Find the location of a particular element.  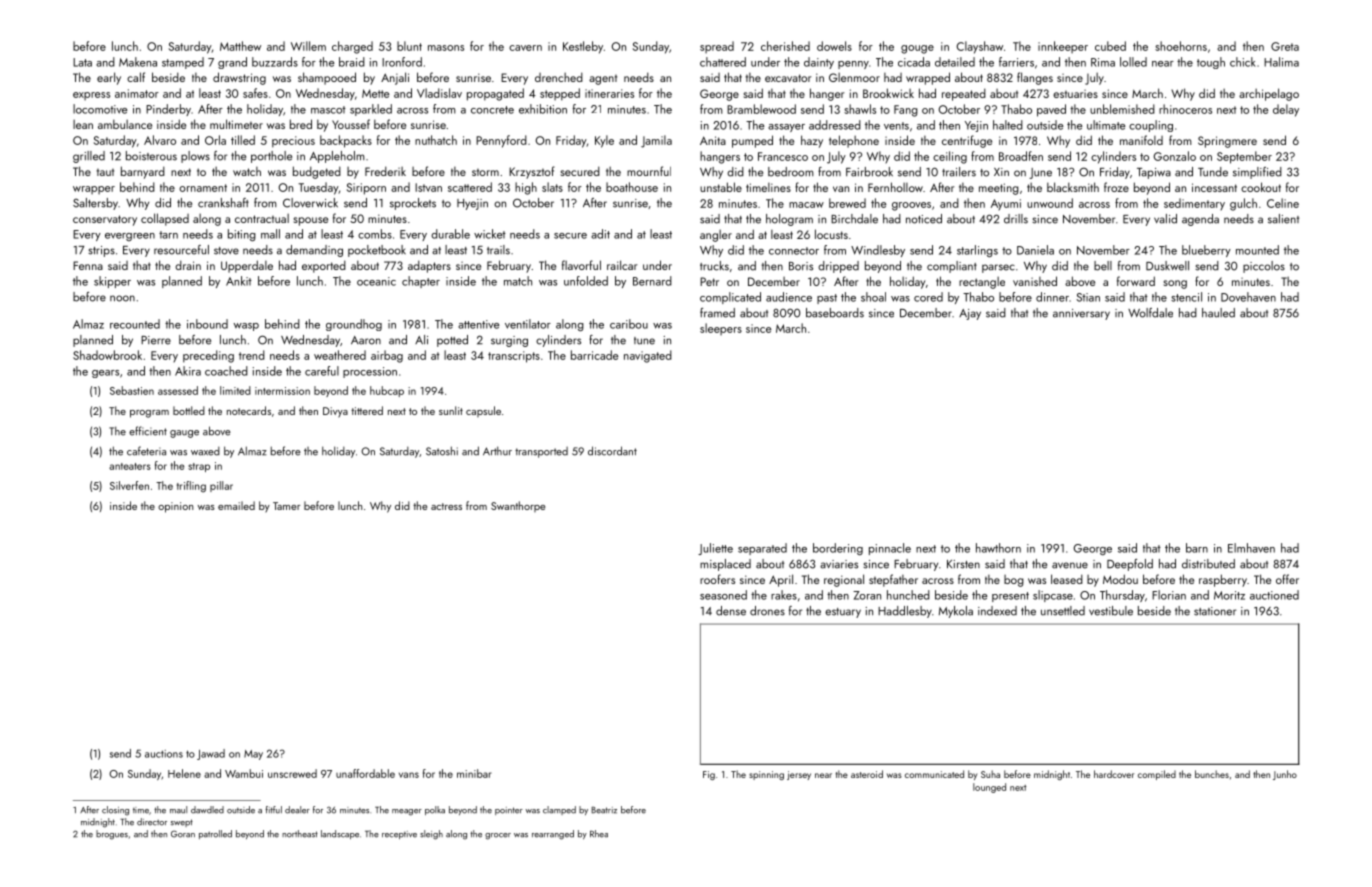

tarn is located at coordinates (168, 235).
